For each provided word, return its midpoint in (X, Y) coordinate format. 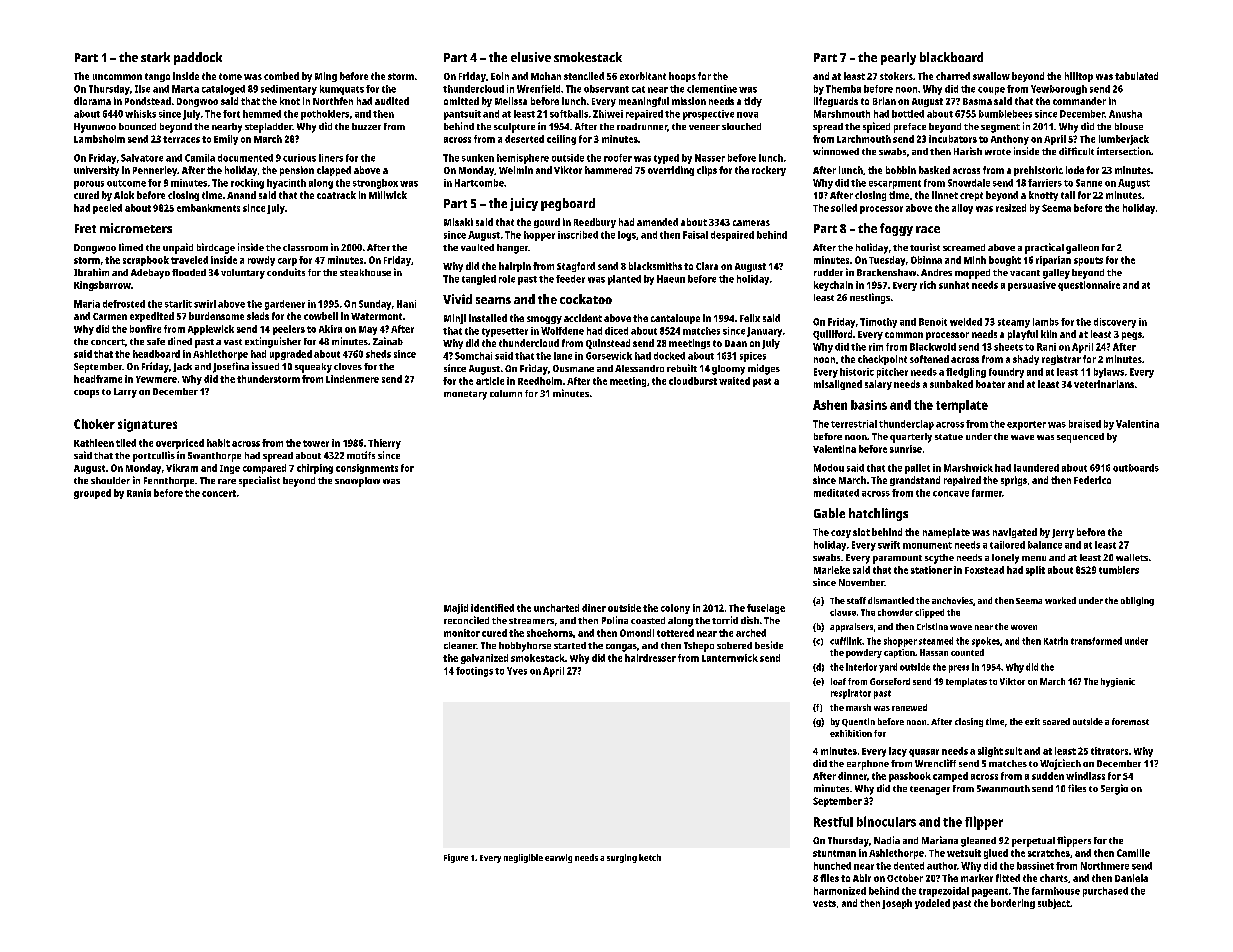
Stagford (576, 267)
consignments (367, 469)
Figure (456, 858)
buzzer (366, 126)
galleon (1082, 249)
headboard (156, 354)
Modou (829, 468)
